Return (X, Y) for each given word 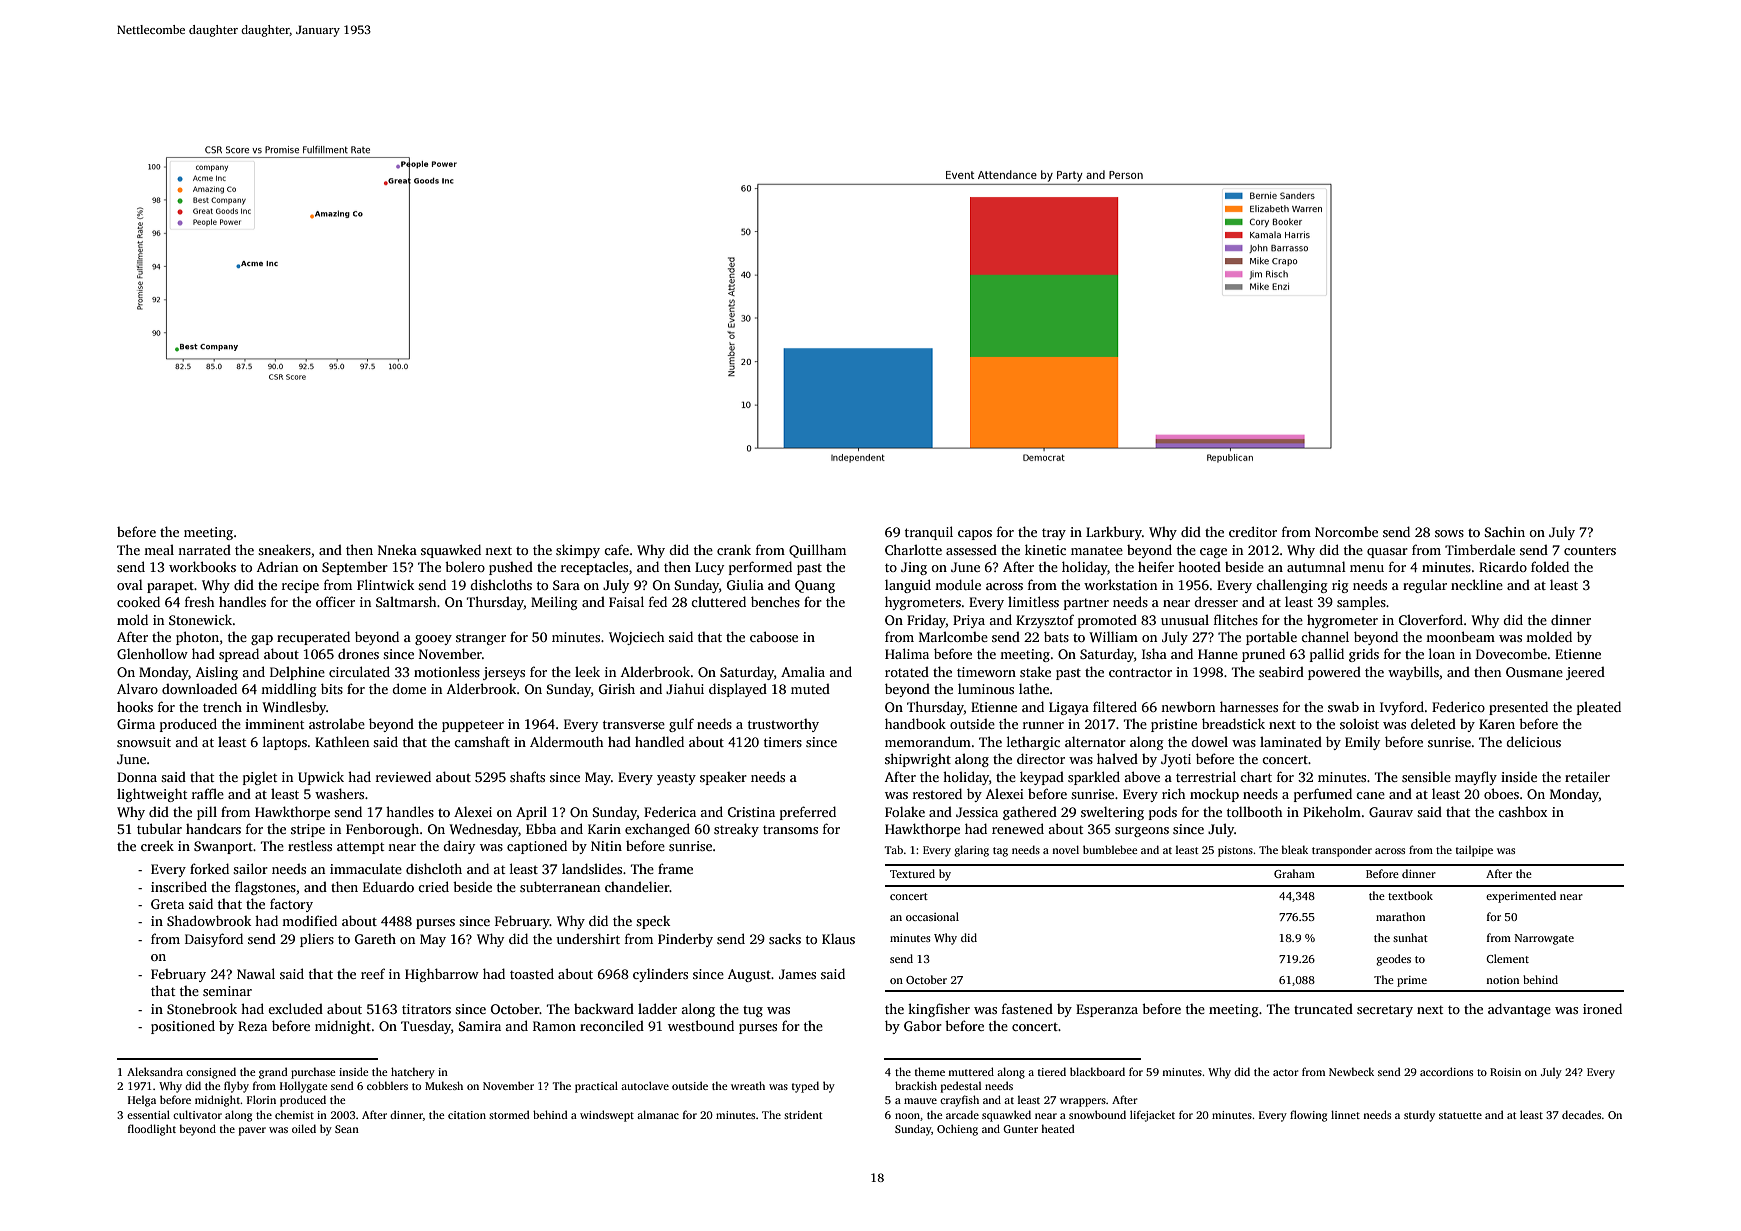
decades (1581, 1114)
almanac (658, 1114)
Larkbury (1114, 533)
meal (159, 549)
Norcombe (1346, 532)
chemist (294, 1114)
